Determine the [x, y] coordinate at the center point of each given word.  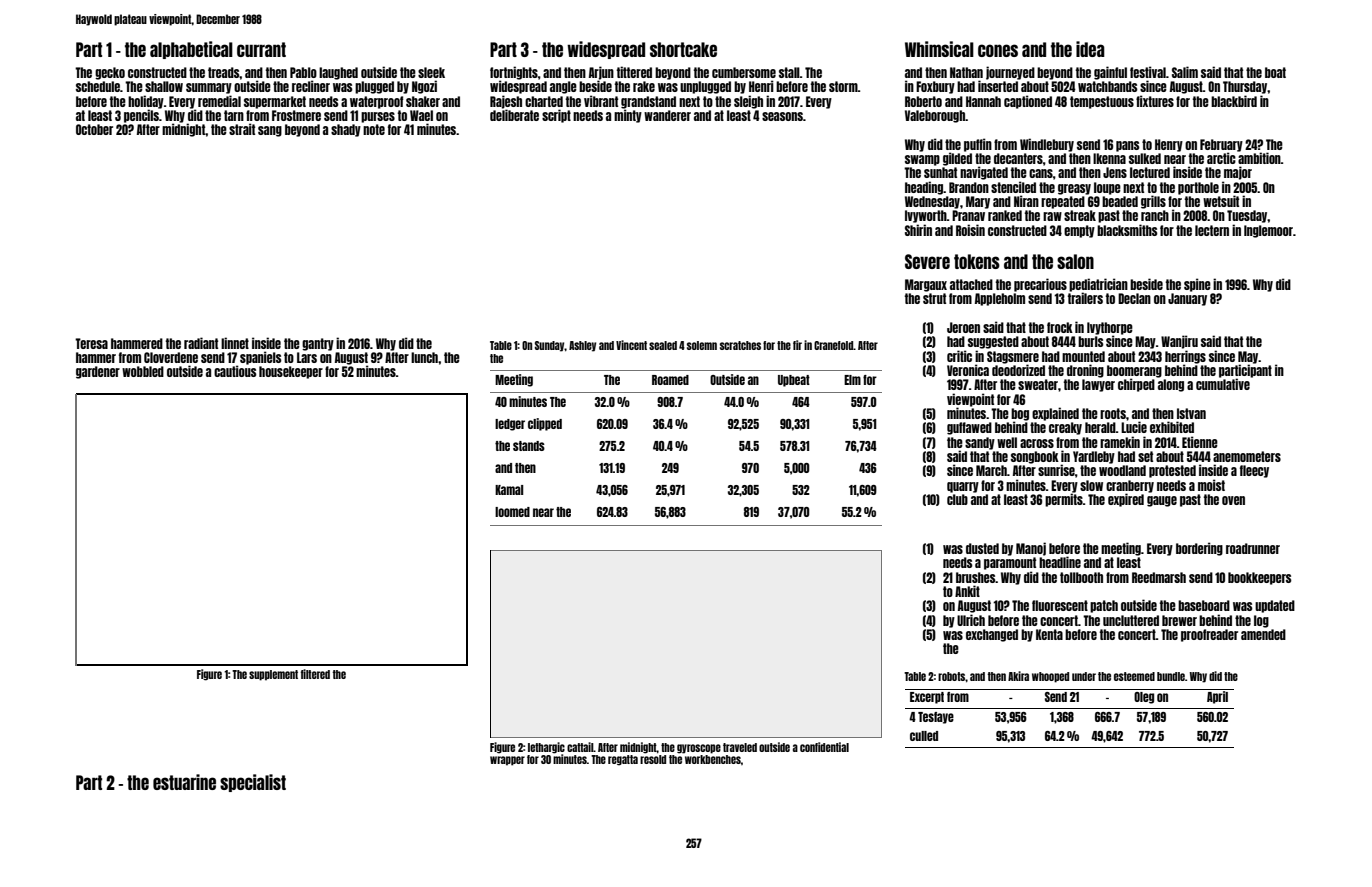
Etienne [1200, 442]
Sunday [550, 346]
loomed [512, 512]
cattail [580, 747]
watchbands [1108, 86]
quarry [963, 487]
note [374, 129]
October [94, 129]
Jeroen [963, 327]
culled [924, 736]
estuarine [184, 782]
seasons [782, 116]
